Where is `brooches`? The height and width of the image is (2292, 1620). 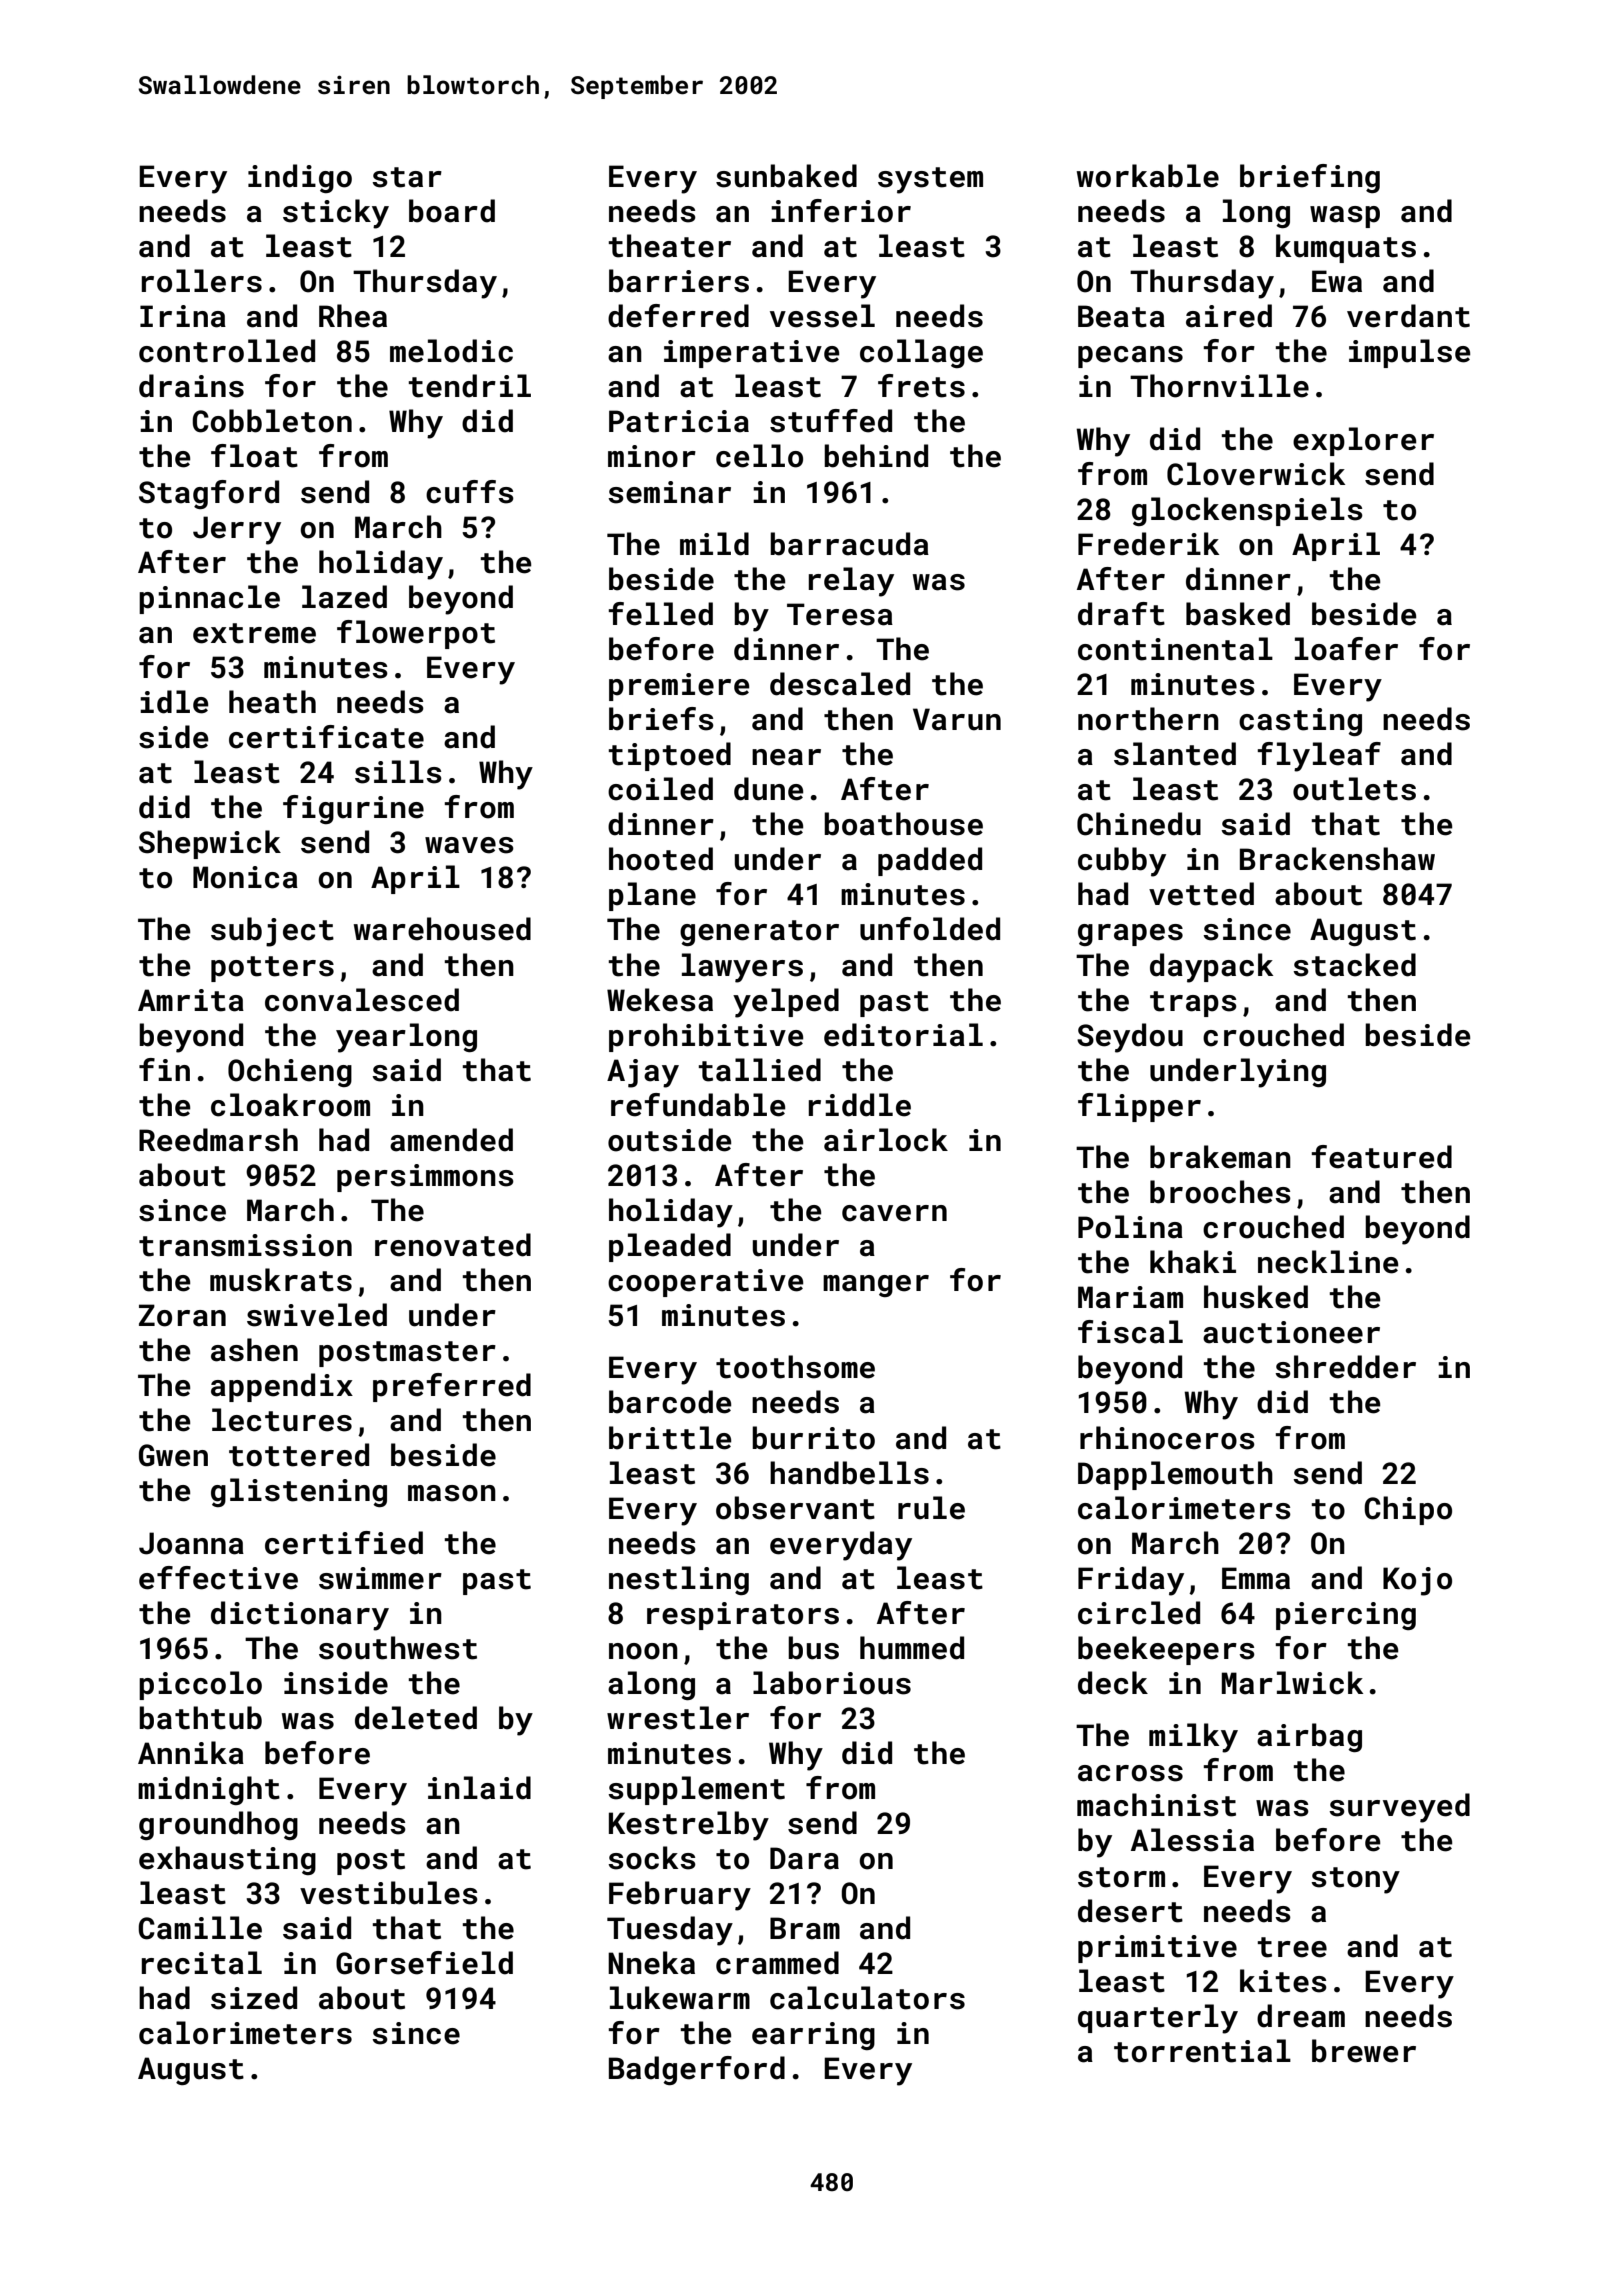
brooches is located at coordinates (1220, 1192).
